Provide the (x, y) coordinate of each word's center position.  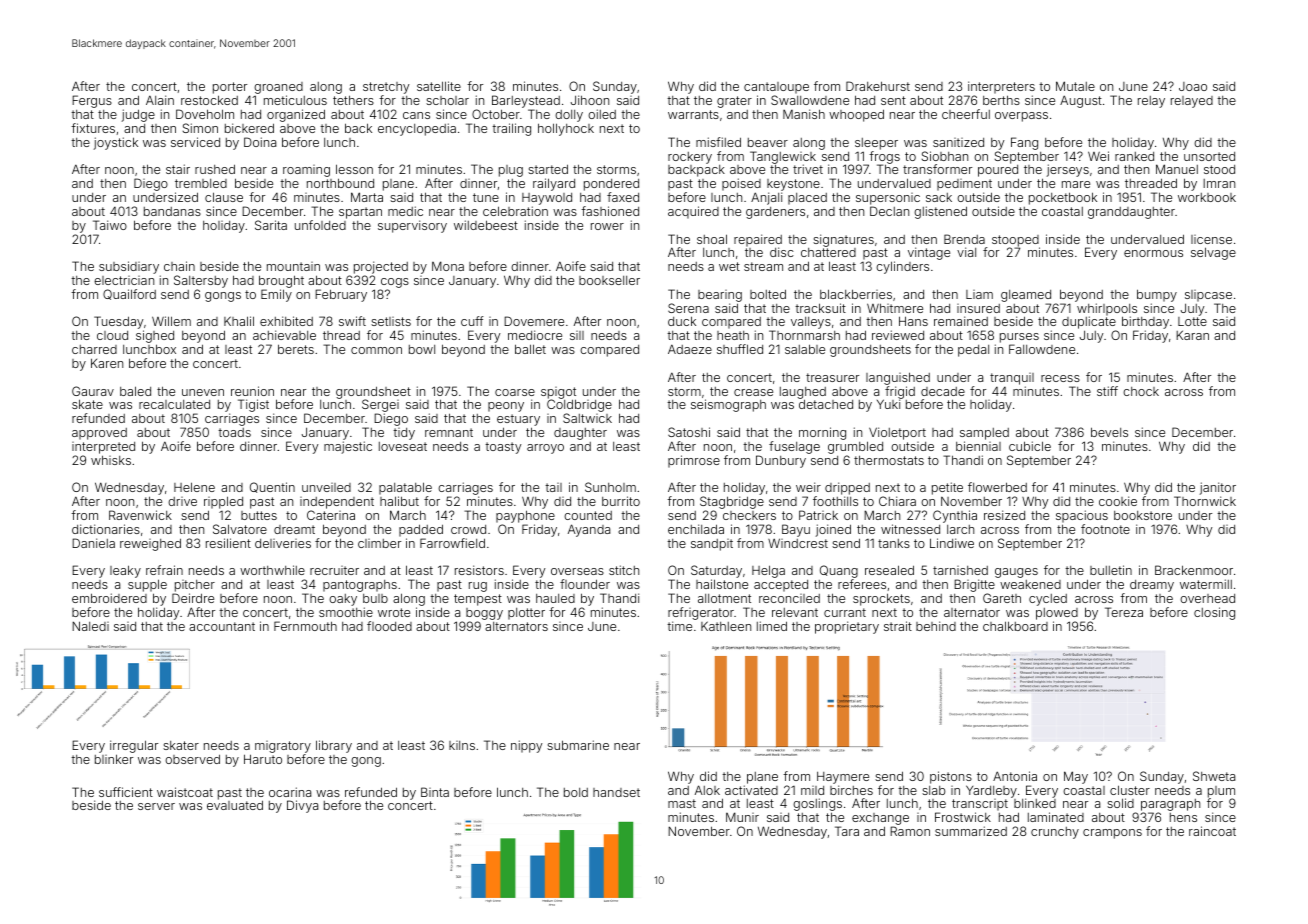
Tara (847, 831)
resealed (889, 570)
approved (99, 434)
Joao (1193, 86)
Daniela (93, 543)
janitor (1218, 488)
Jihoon (590, 100)
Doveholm (205, 114)
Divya (302, 806)
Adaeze (690, 349)
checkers (749, 515)
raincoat (1212, 831)
